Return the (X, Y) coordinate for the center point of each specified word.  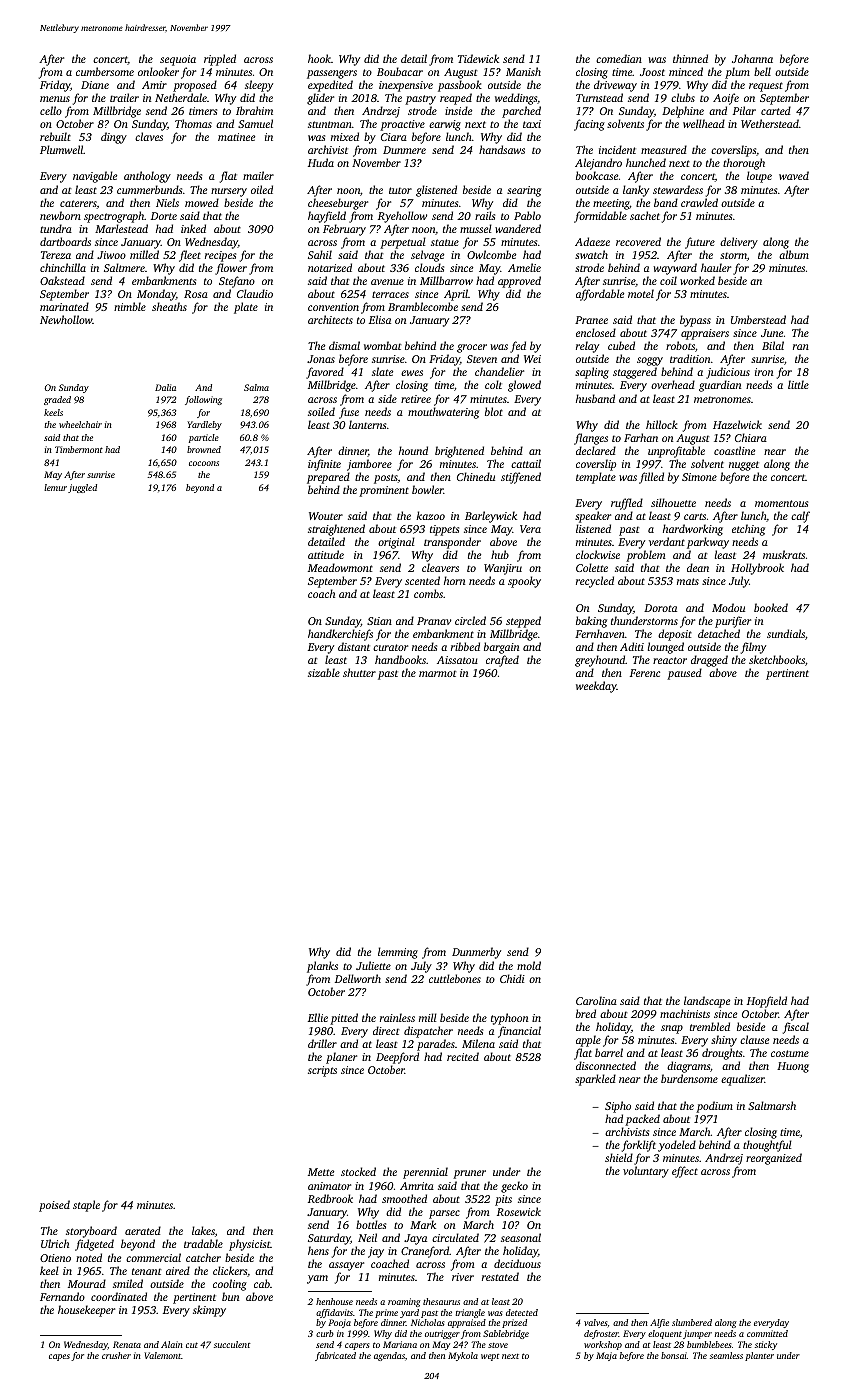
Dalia (165, 387)
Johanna (752, 58)
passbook (460, 86)
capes (59, 1357)
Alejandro (598, 165)
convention (333, 307)
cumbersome (105, 71)
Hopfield (767, 1002)
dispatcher (428, 1032)
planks (322, 967)
